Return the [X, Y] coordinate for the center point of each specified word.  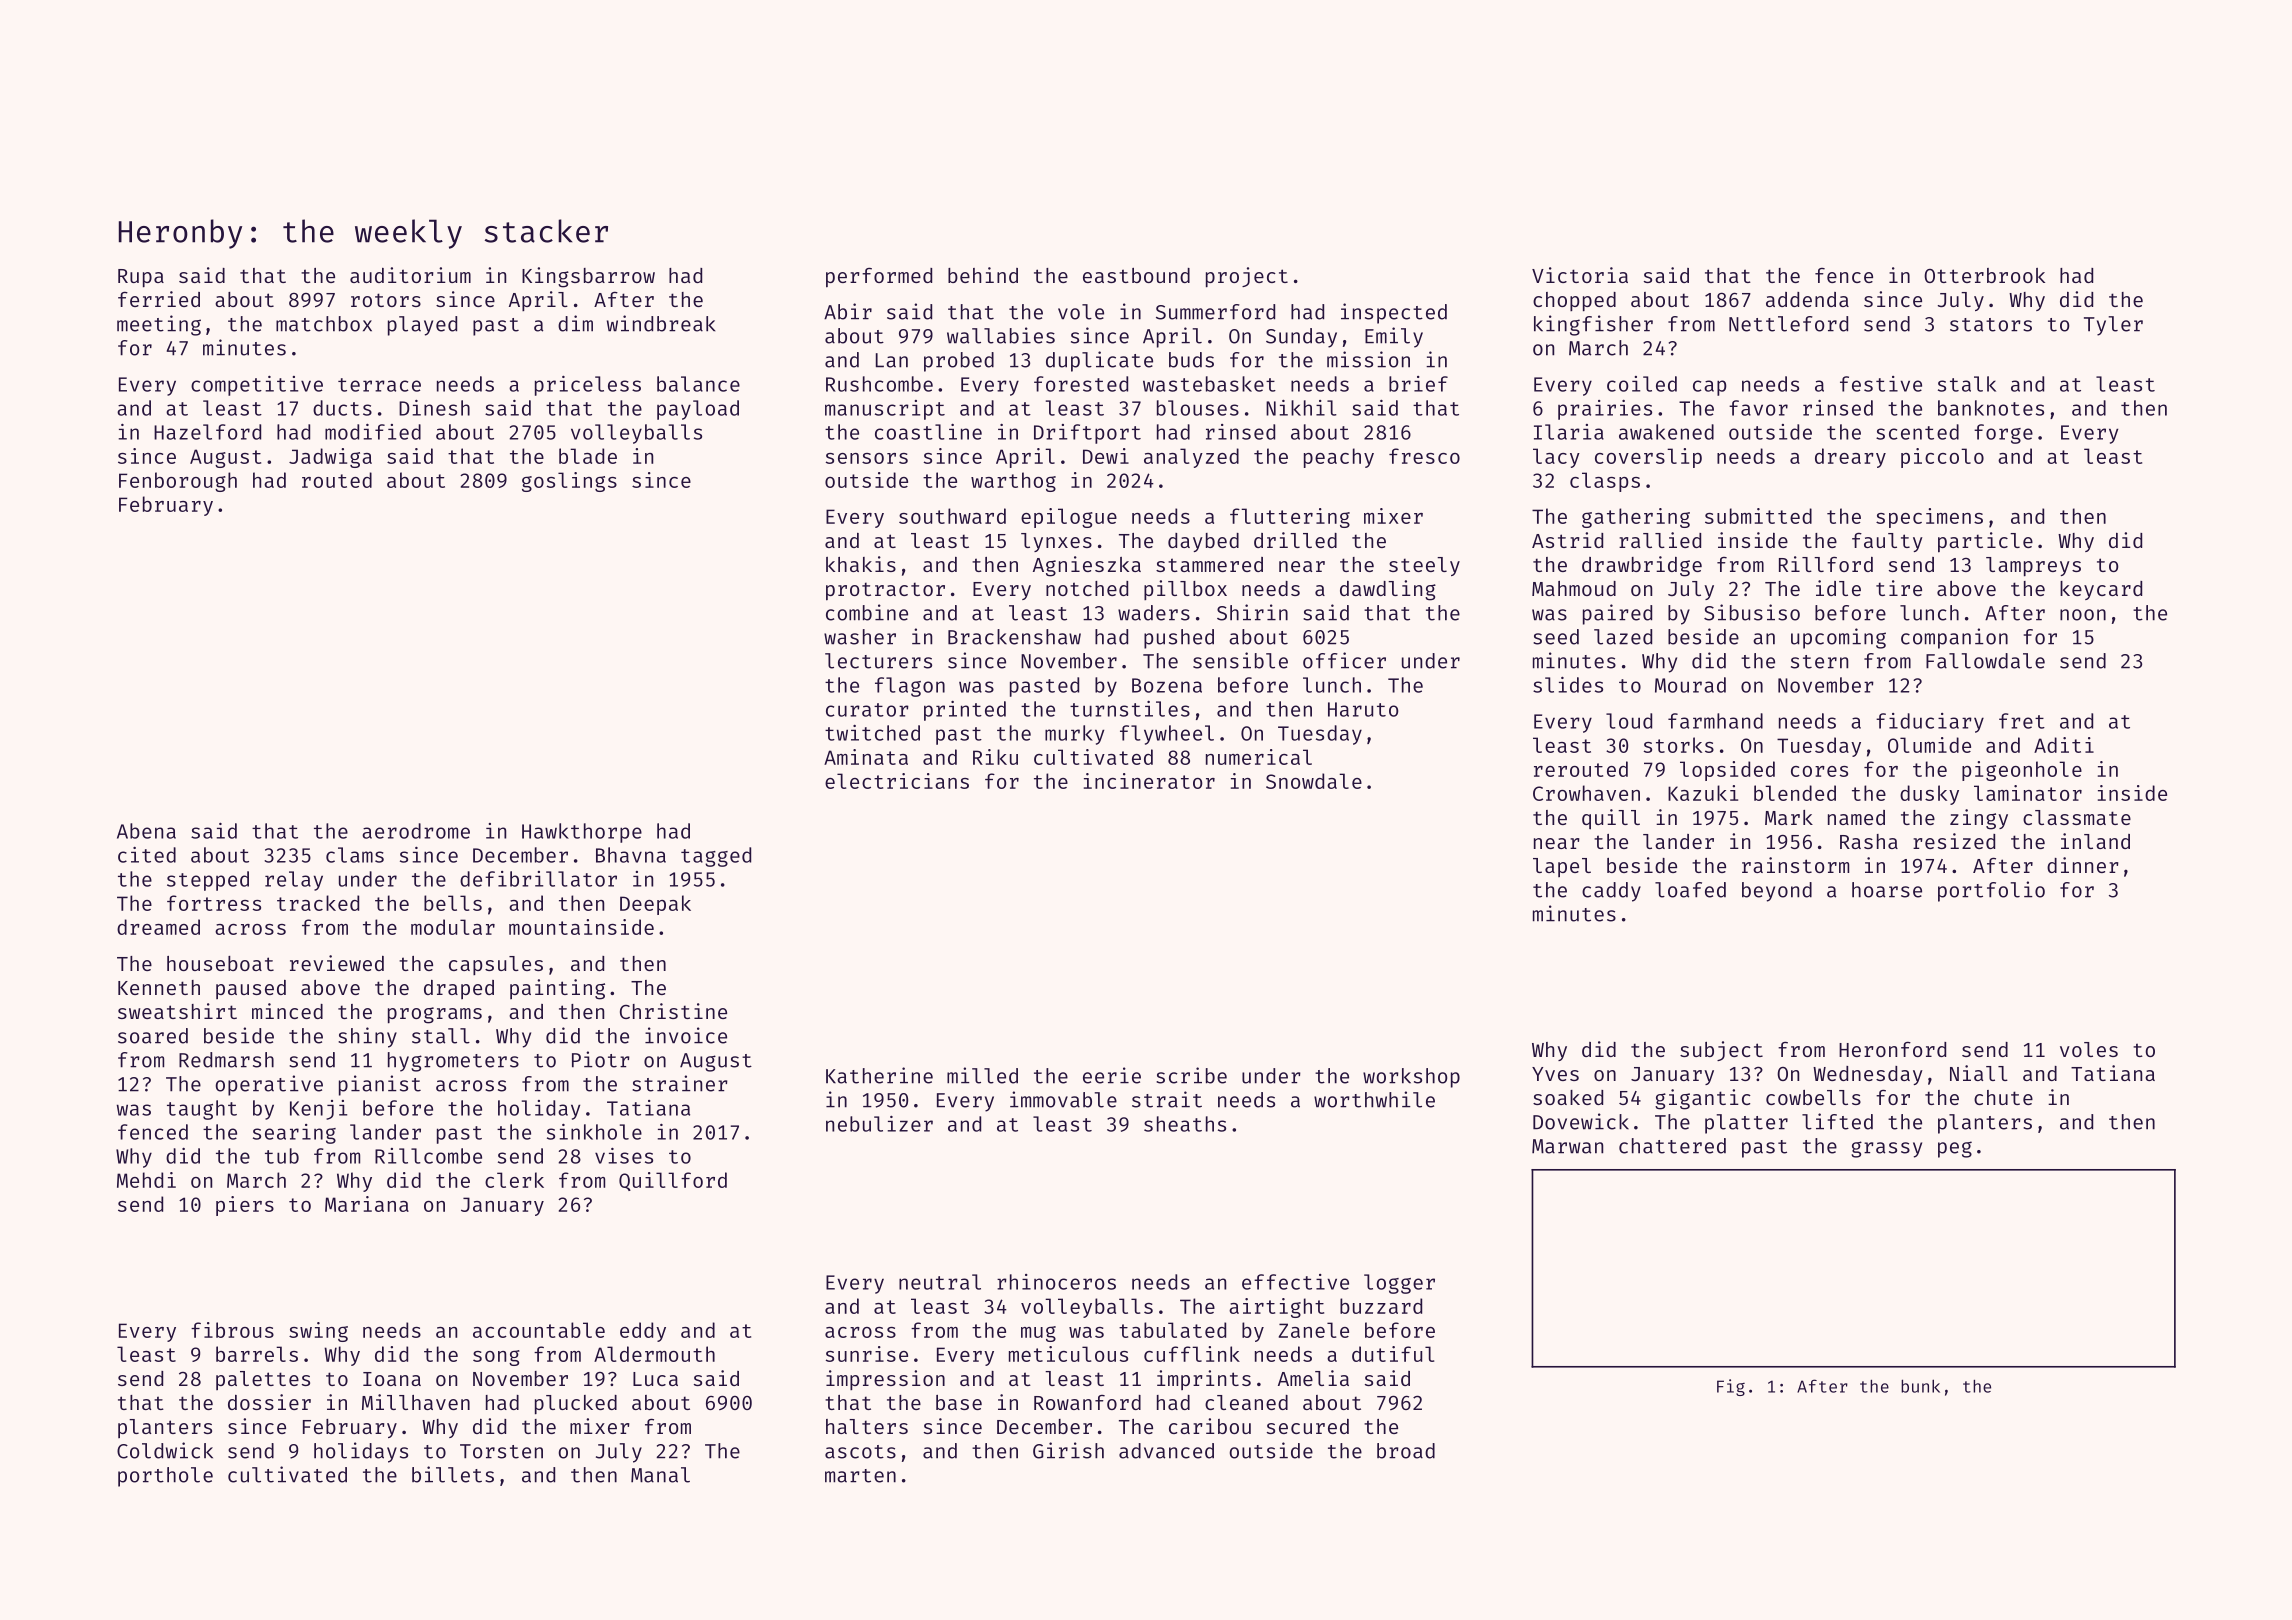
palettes [263, 1380]
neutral [940, 1282]
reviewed [337, 963]
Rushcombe [879, 384]
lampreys [2033, 566]
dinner [2082, 865]
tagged [716, 857]
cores [1819, 771]
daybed [1203, 542]
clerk [514, 1180]
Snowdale [1314, 781]
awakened [1666, 432]
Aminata [866, 757]
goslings [569, 482]
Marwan [1567, 1146]
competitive [257, 386]
